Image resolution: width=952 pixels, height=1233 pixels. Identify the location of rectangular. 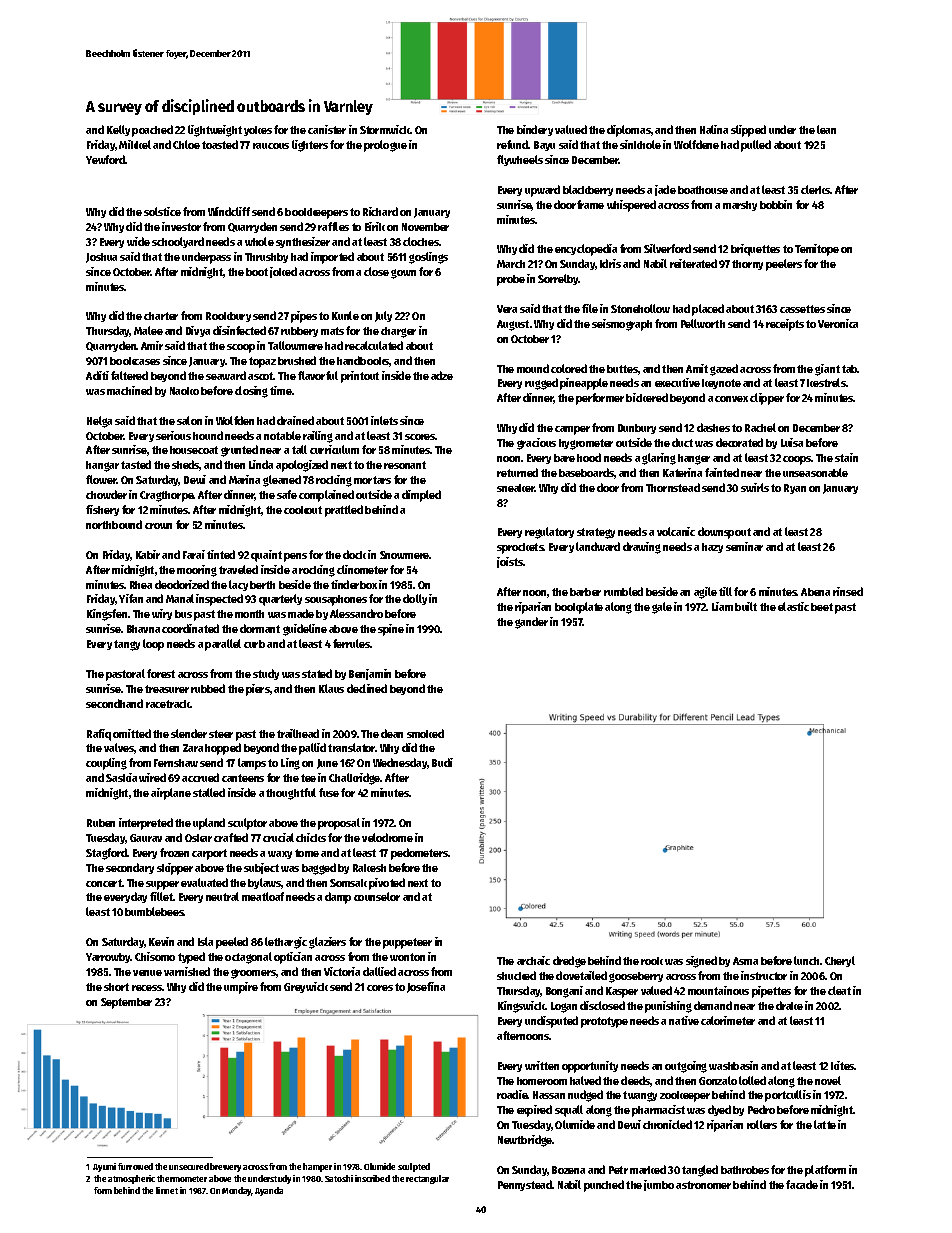
(427, 1179).
